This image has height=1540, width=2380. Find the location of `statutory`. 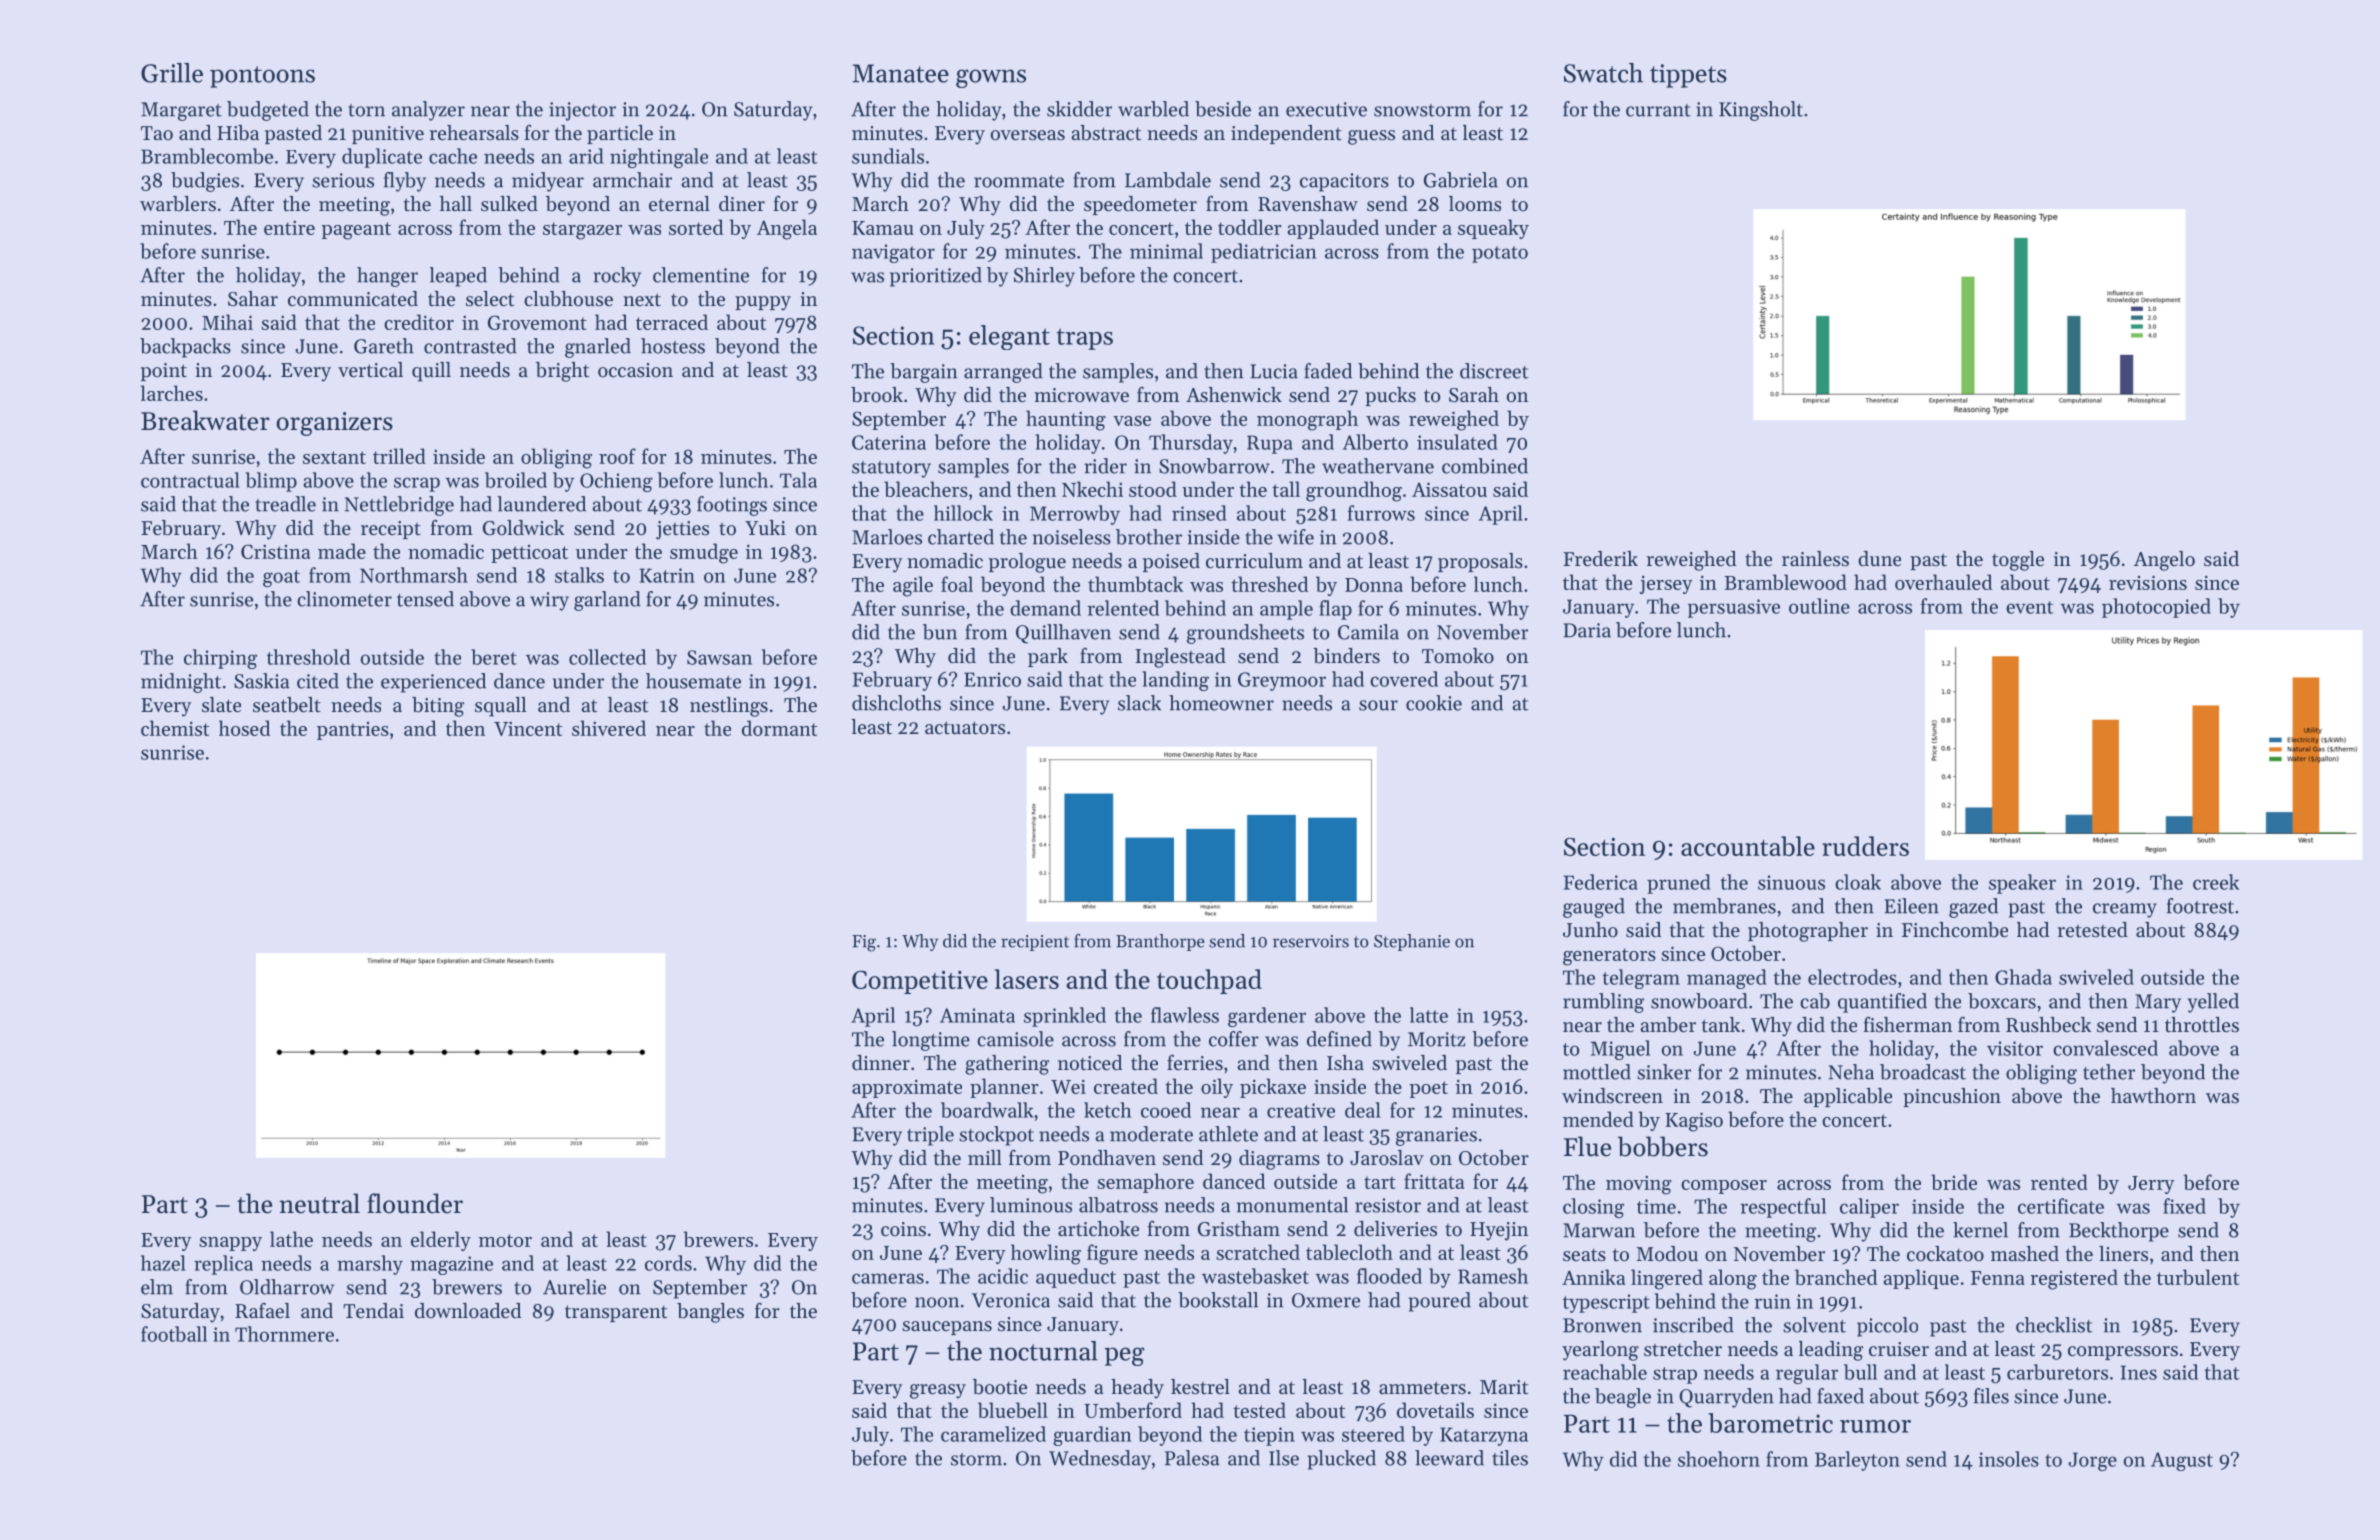

statutory is located at coordinates (891, 469).
